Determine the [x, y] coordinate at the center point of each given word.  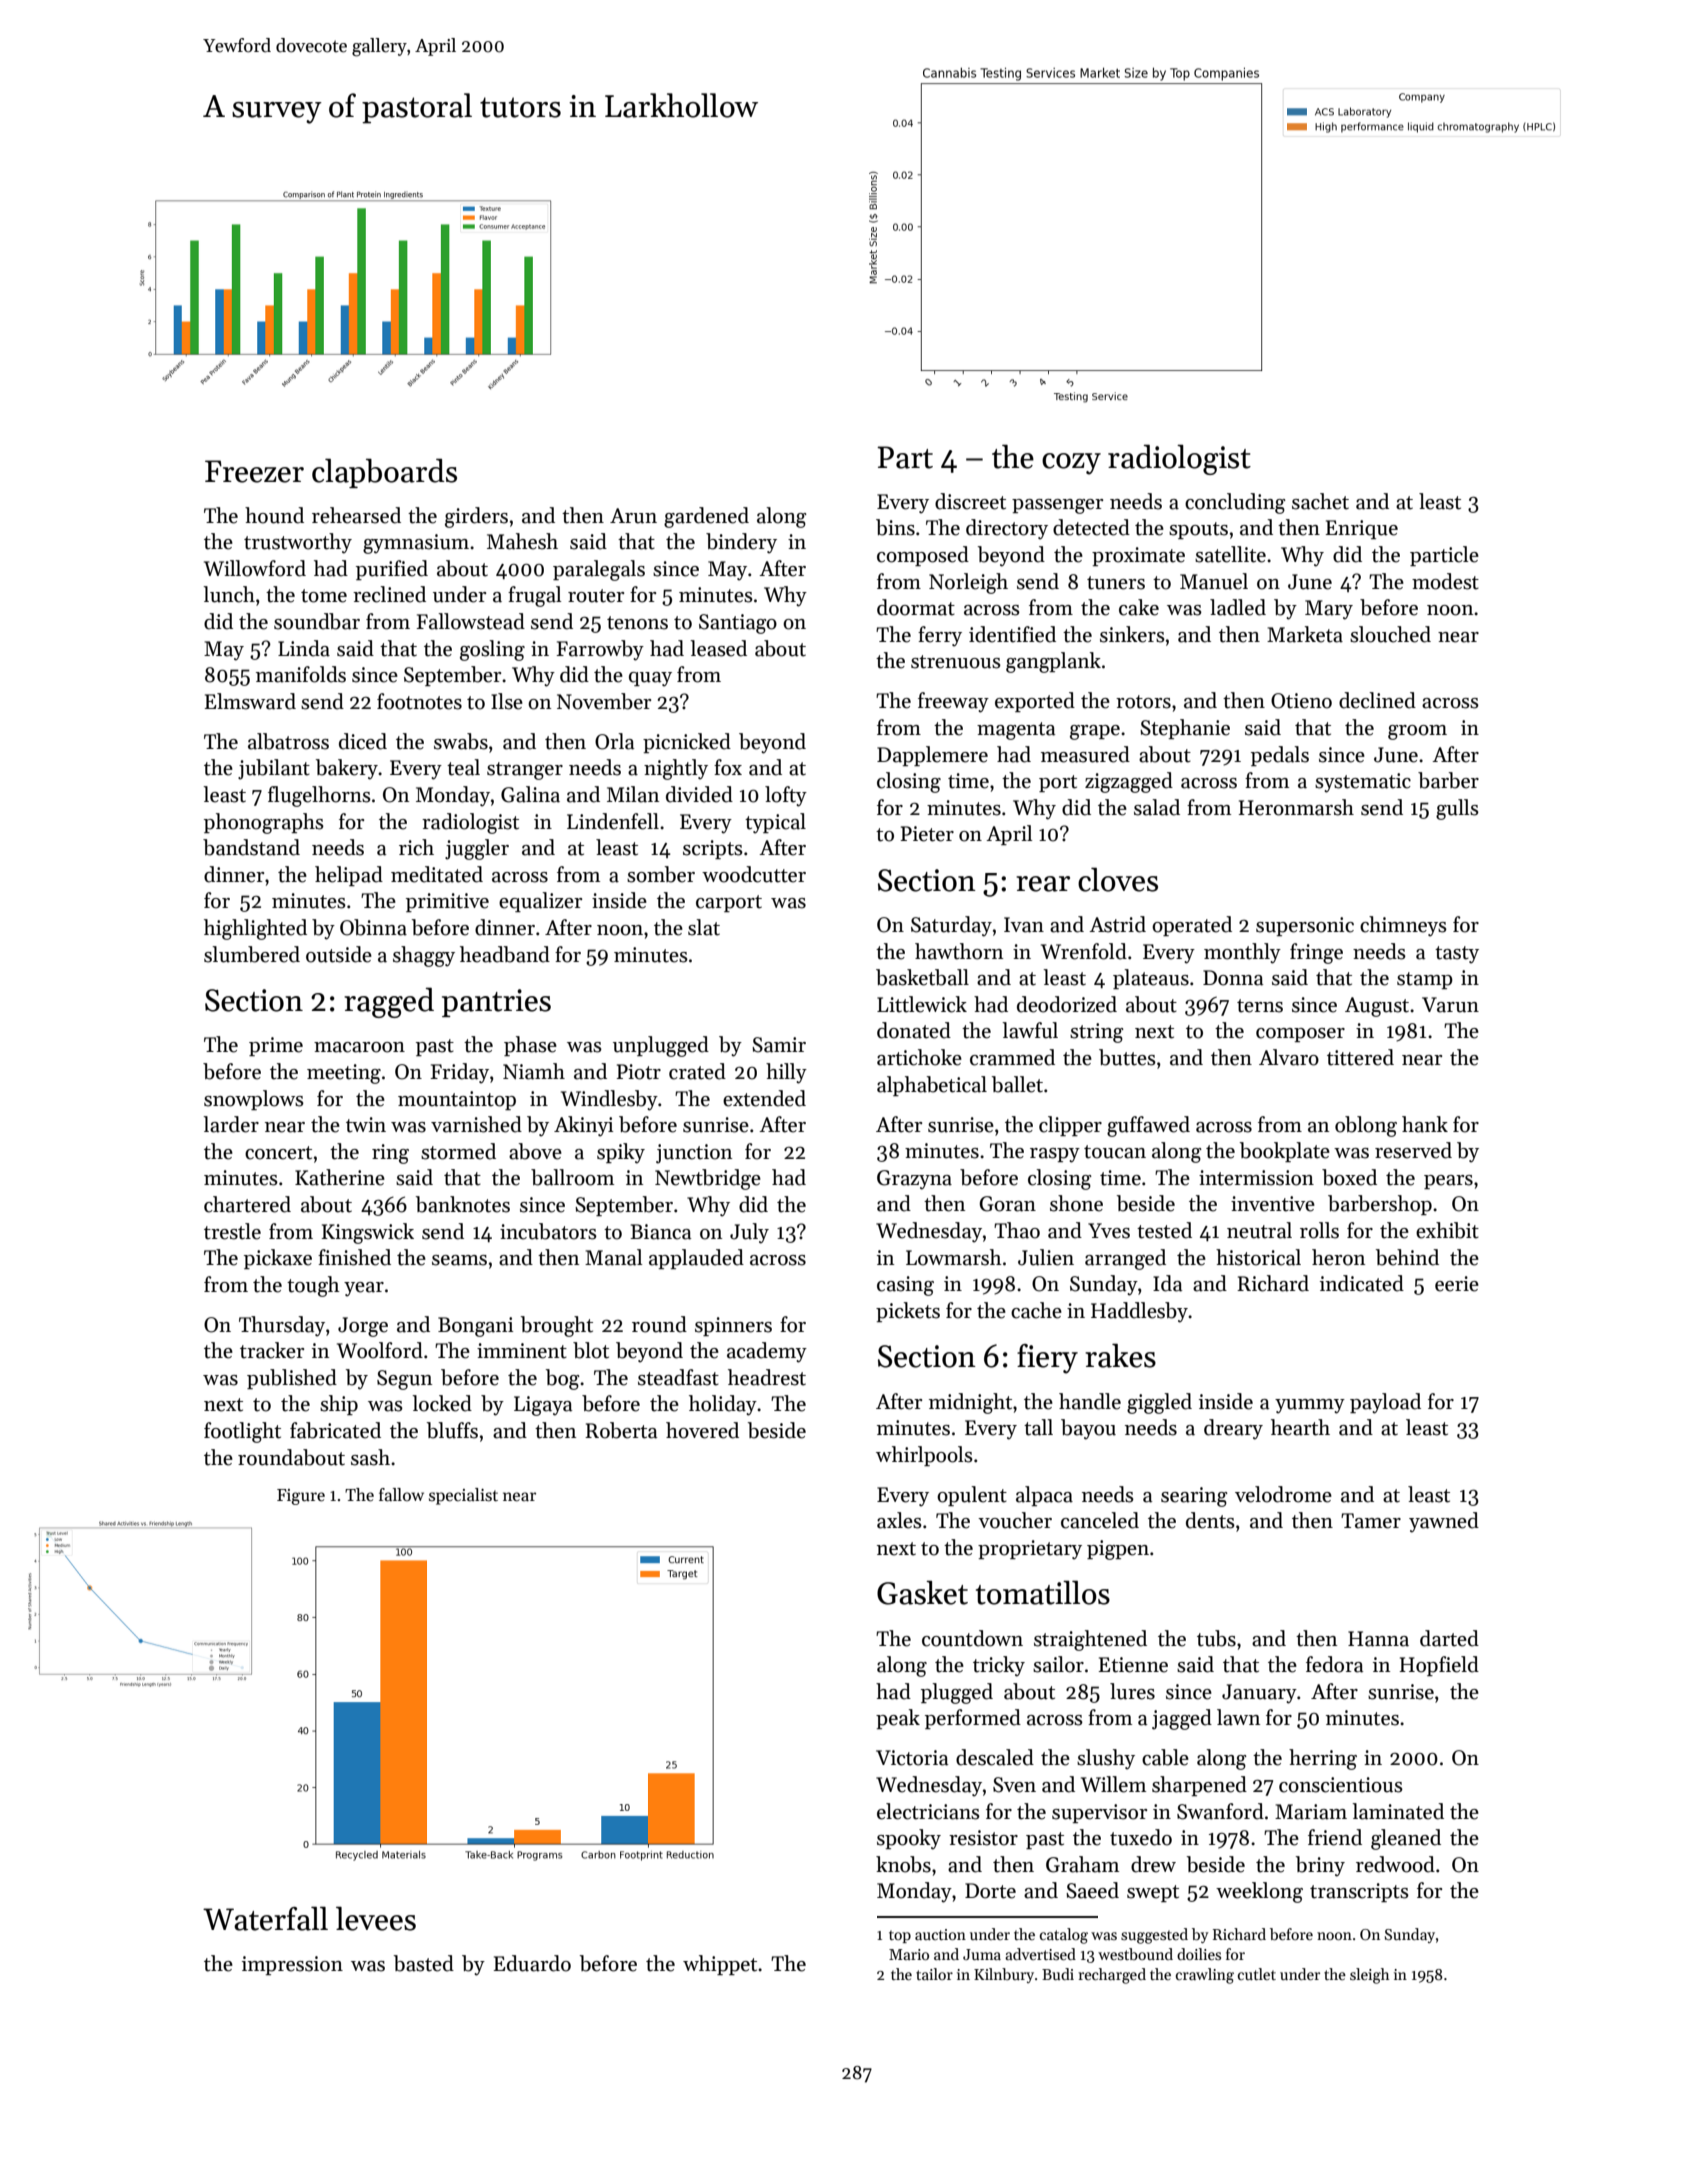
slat [704, 927]
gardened [706, 517]
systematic [1363, 783]
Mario [909, 1954]
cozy [1071, 464]
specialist [463, 1496]
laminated [1398, 1811]
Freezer [254, 471]
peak [898, 1719]
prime [276, 1046]
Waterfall [265, 1918]
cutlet [1257, 1974]
